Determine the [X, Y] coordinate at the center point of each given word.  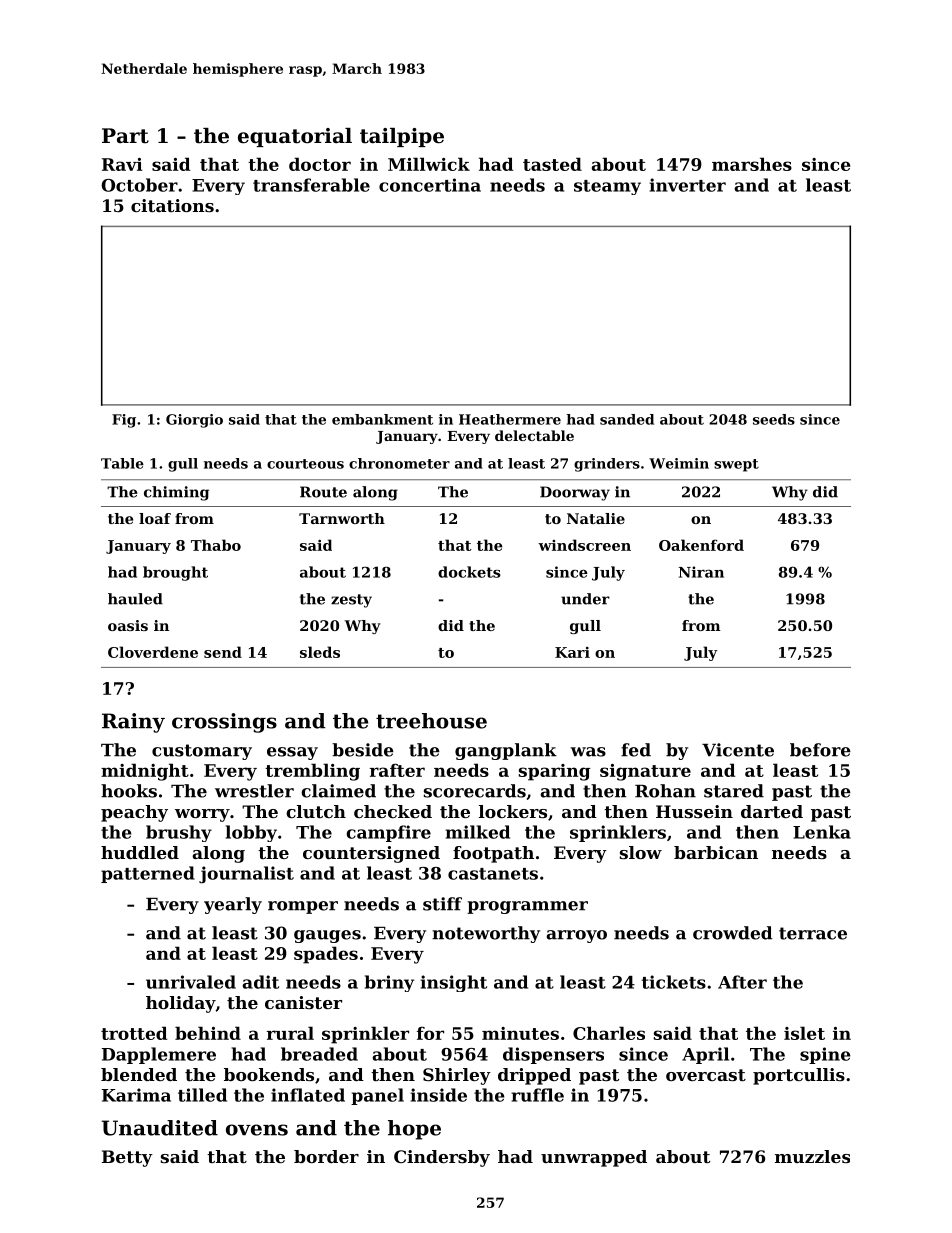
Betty [127, 1158]
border [326, 1156]
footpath [493, 854]
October [139, 185]
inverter [687, 185]
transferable [311, 185]
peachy [134, 813]
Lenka [822, 832]
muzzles [812, 1156]
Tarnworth [342, 518]
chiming [176, 493]
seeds [774, 419]
